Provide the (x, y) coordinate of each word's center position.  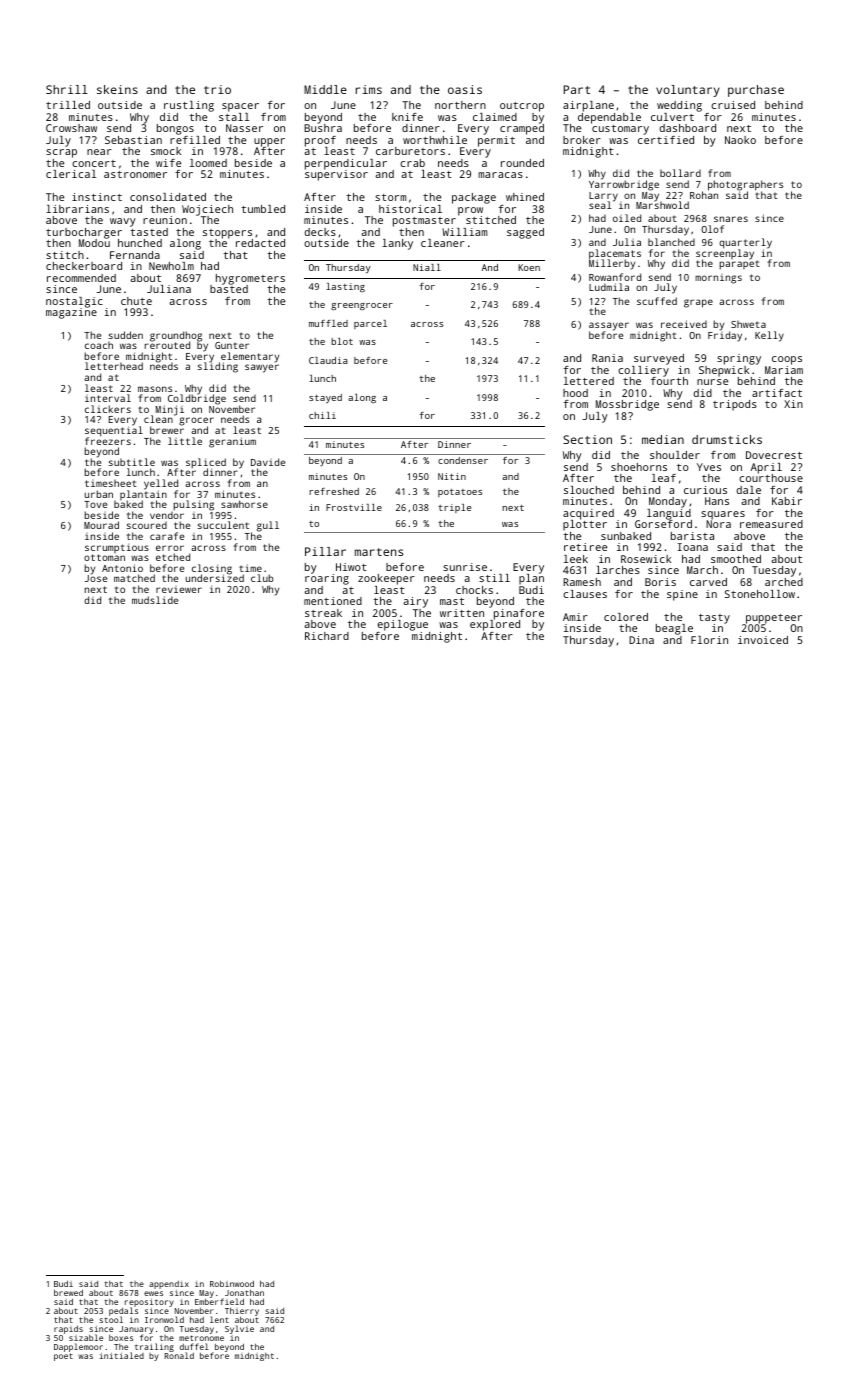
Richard (327, 636)
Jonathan (244, 1292)
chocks (474, 590)
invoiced (763, 640)
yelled (161, 484)
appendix (169, 1285)
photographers (745, 185)
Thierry (242, 1312)
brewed (68, 1292)
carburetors (410, 151)
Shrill (67, 89)
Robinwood (232, 1283)
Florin (709, 640)
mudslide (155, 600)
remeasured (771, 524)
